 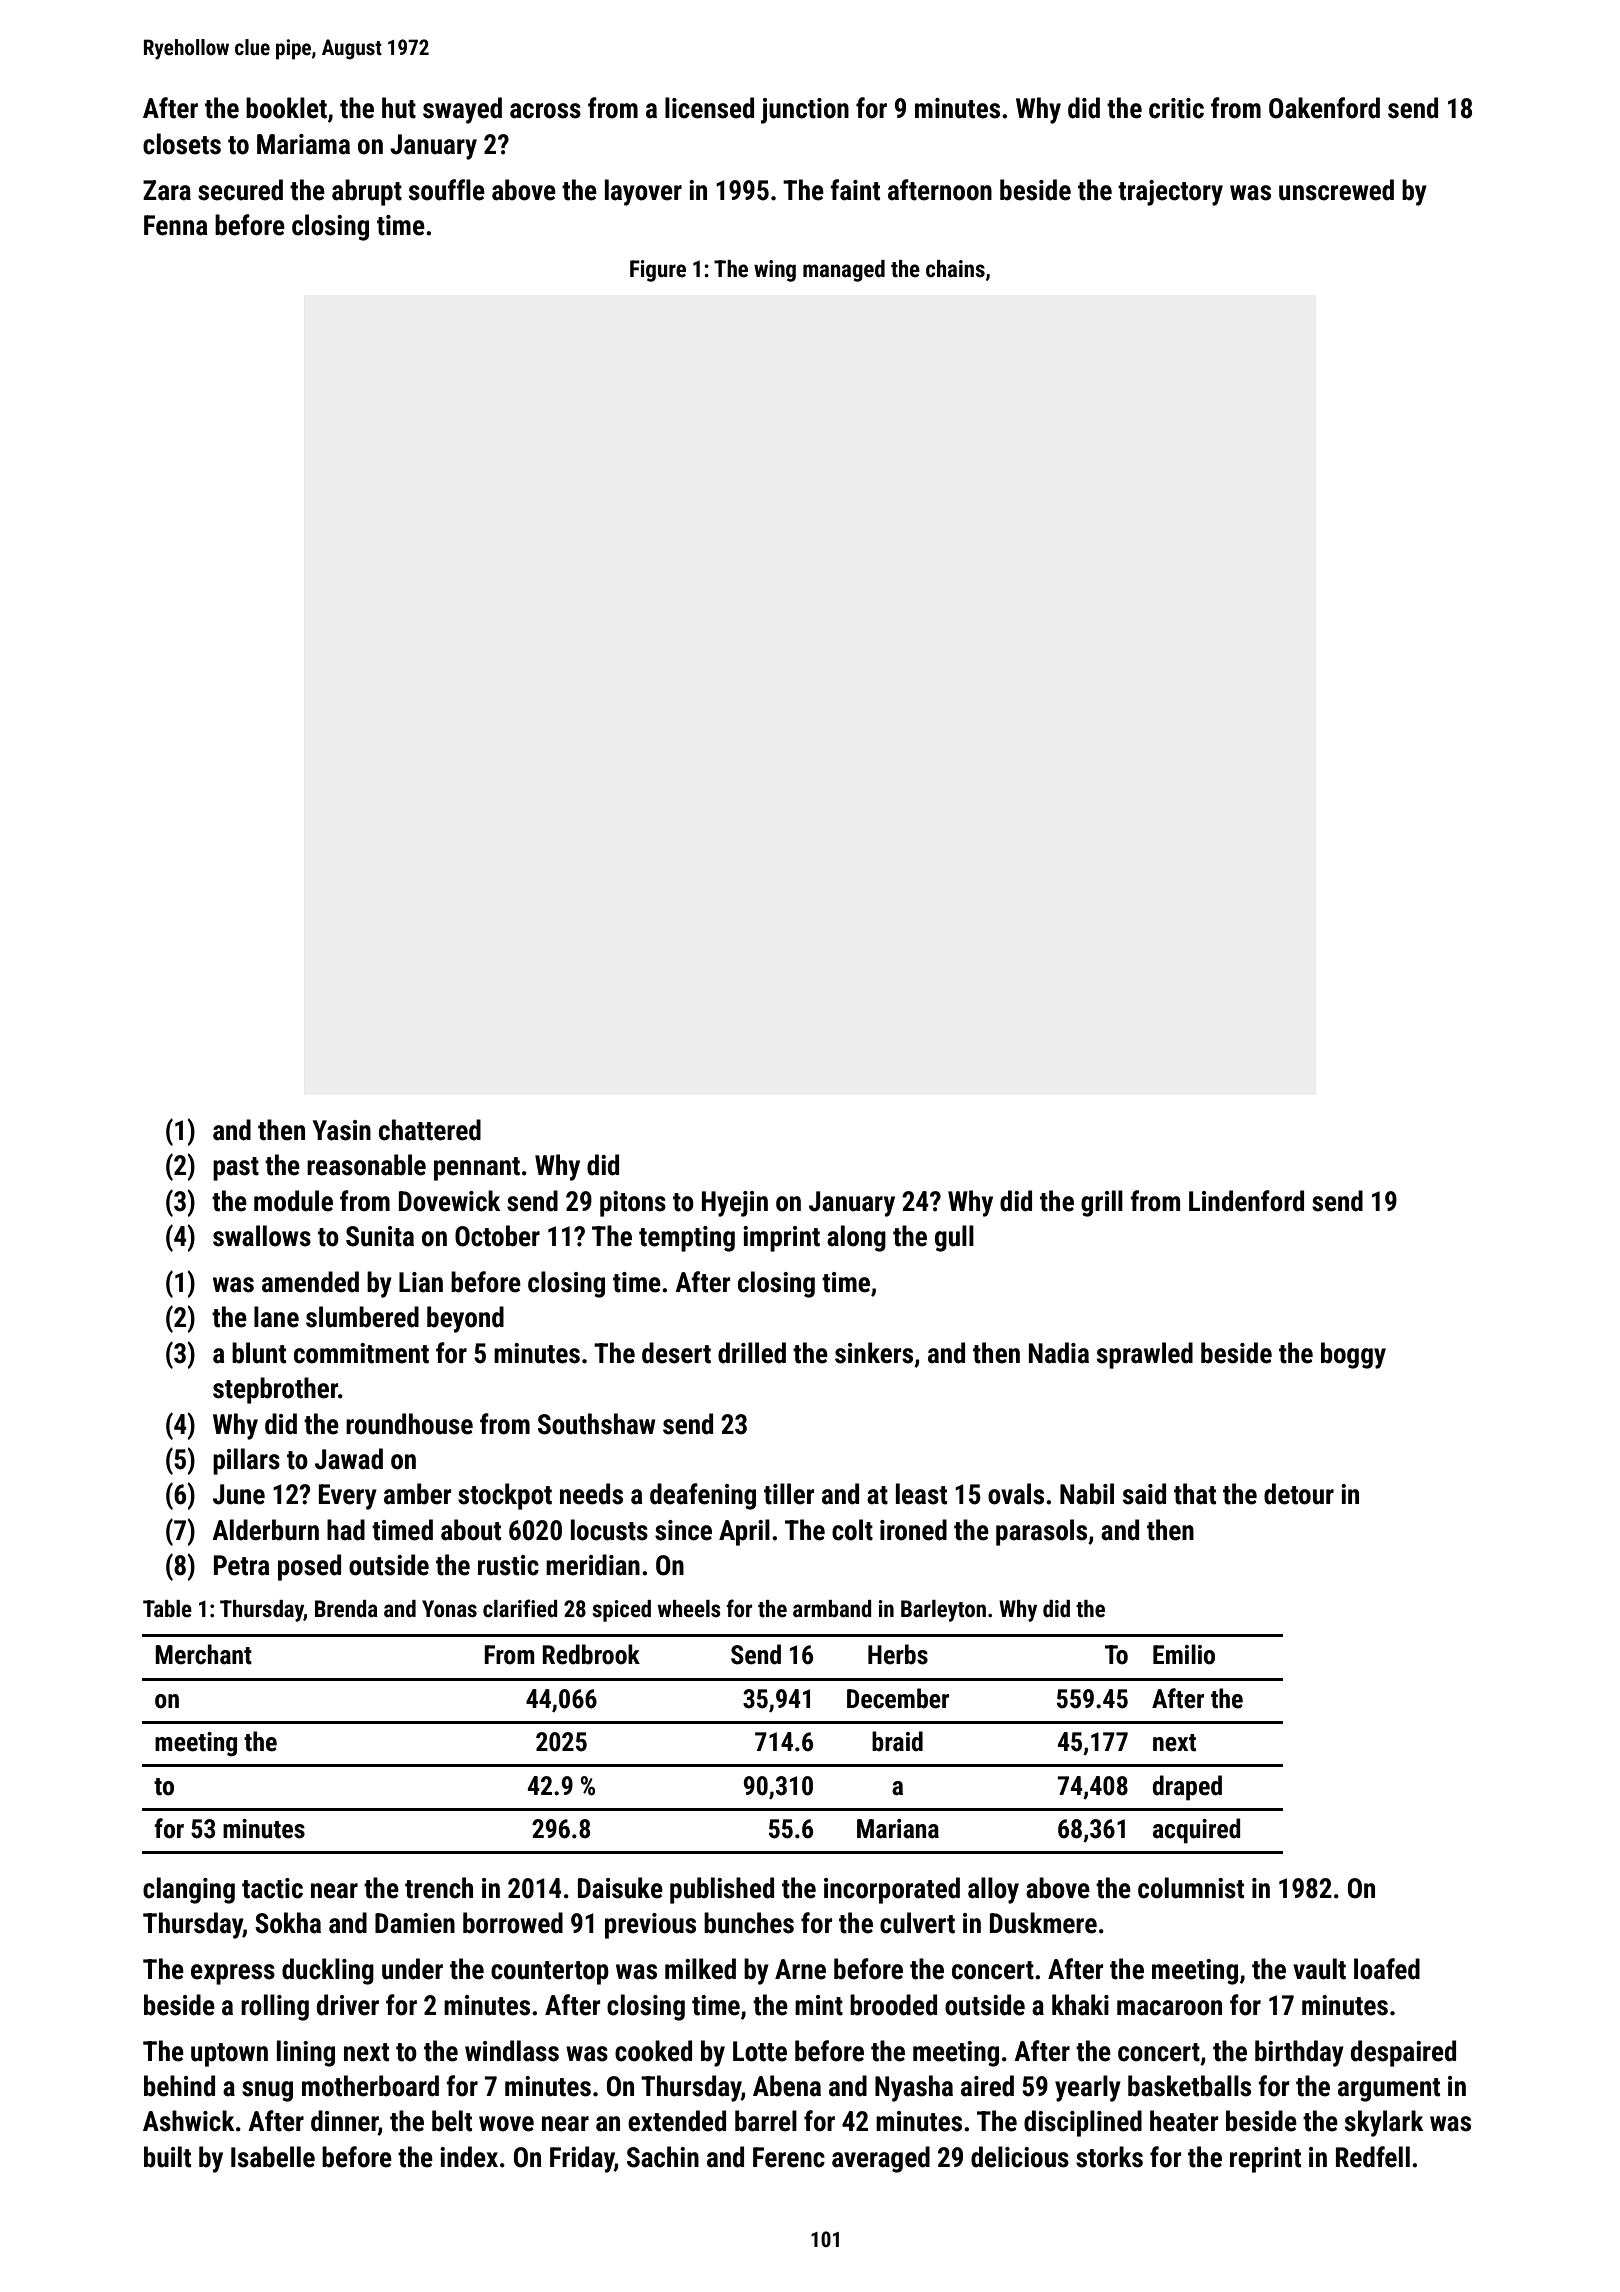 What do you see at coordinates (1246, 1201) in the screenshot?
I see `Lindenford` at bounding box center [1246, 1201].
